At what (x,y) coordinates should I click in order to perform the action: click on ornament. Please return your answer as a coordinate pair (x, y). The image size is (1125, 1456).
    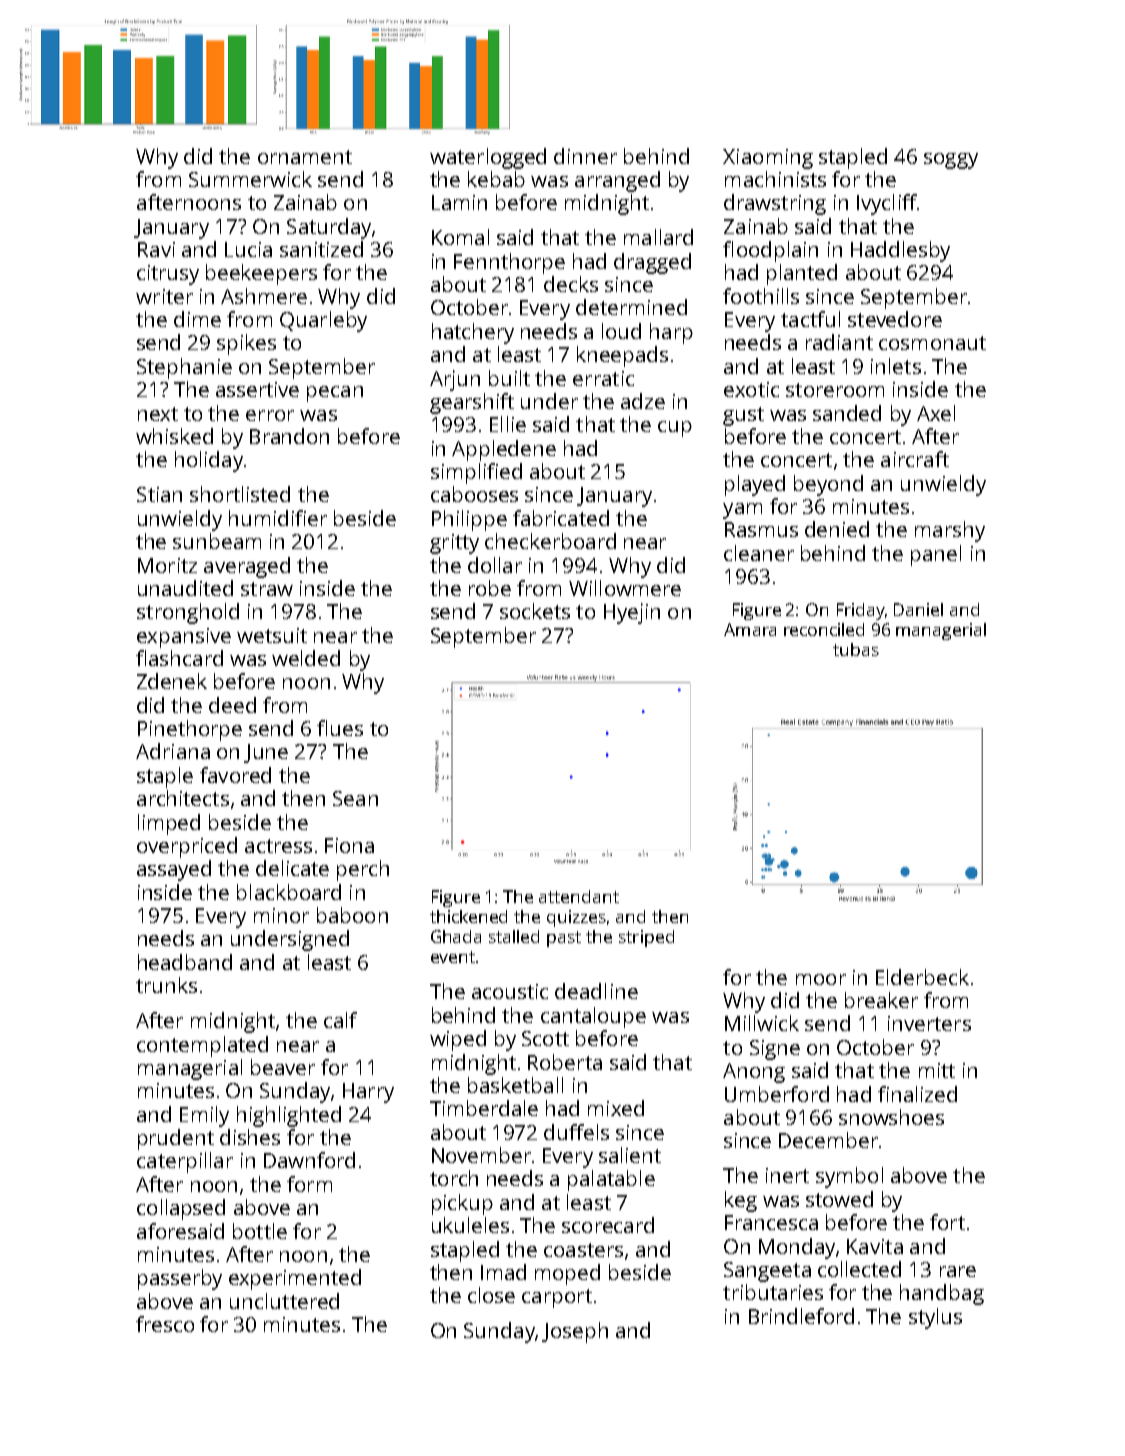
    Looking at the image, I should click on (305, 157).
